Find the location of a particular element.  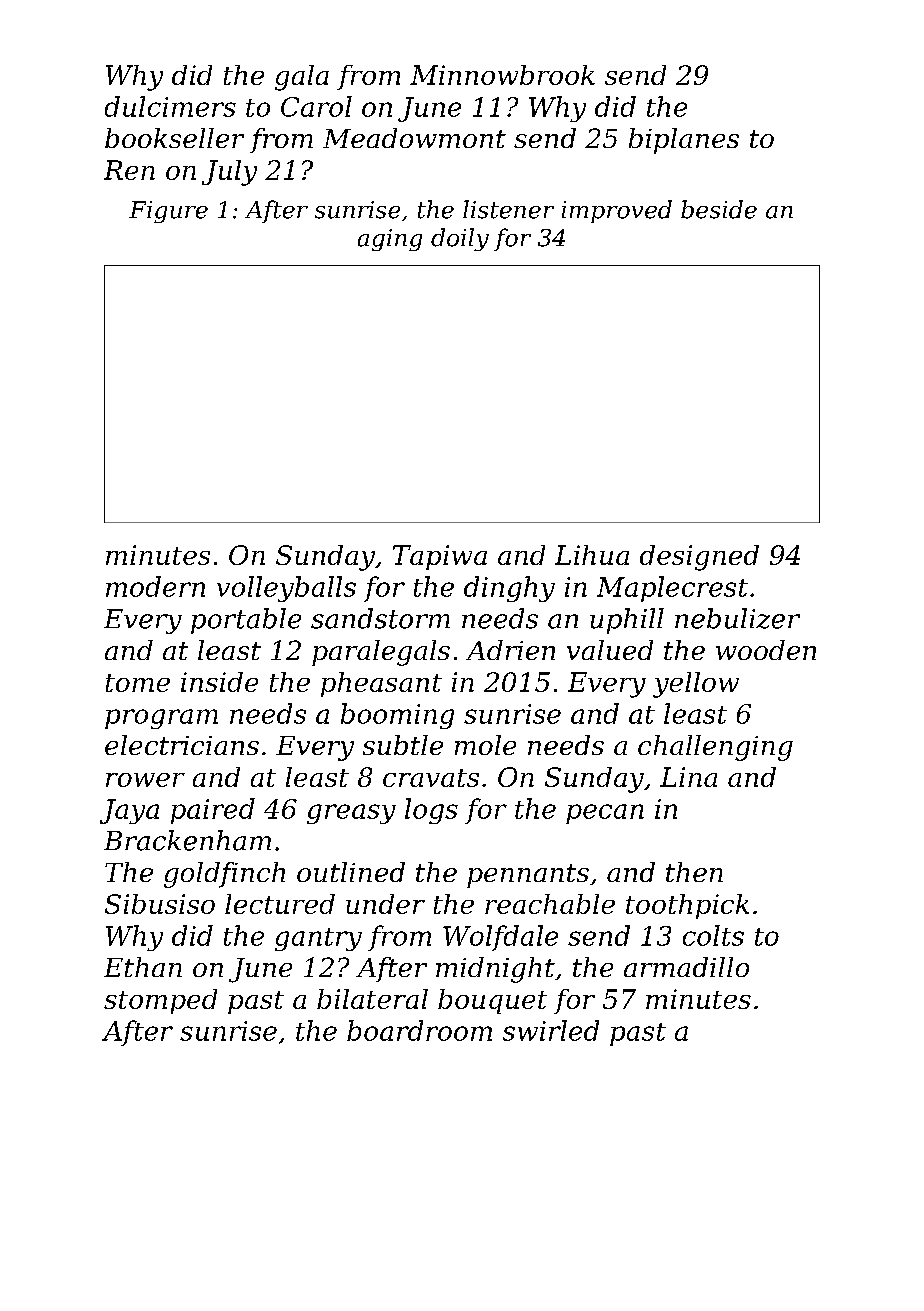

stomped is located at coordinates (160, 1001).
